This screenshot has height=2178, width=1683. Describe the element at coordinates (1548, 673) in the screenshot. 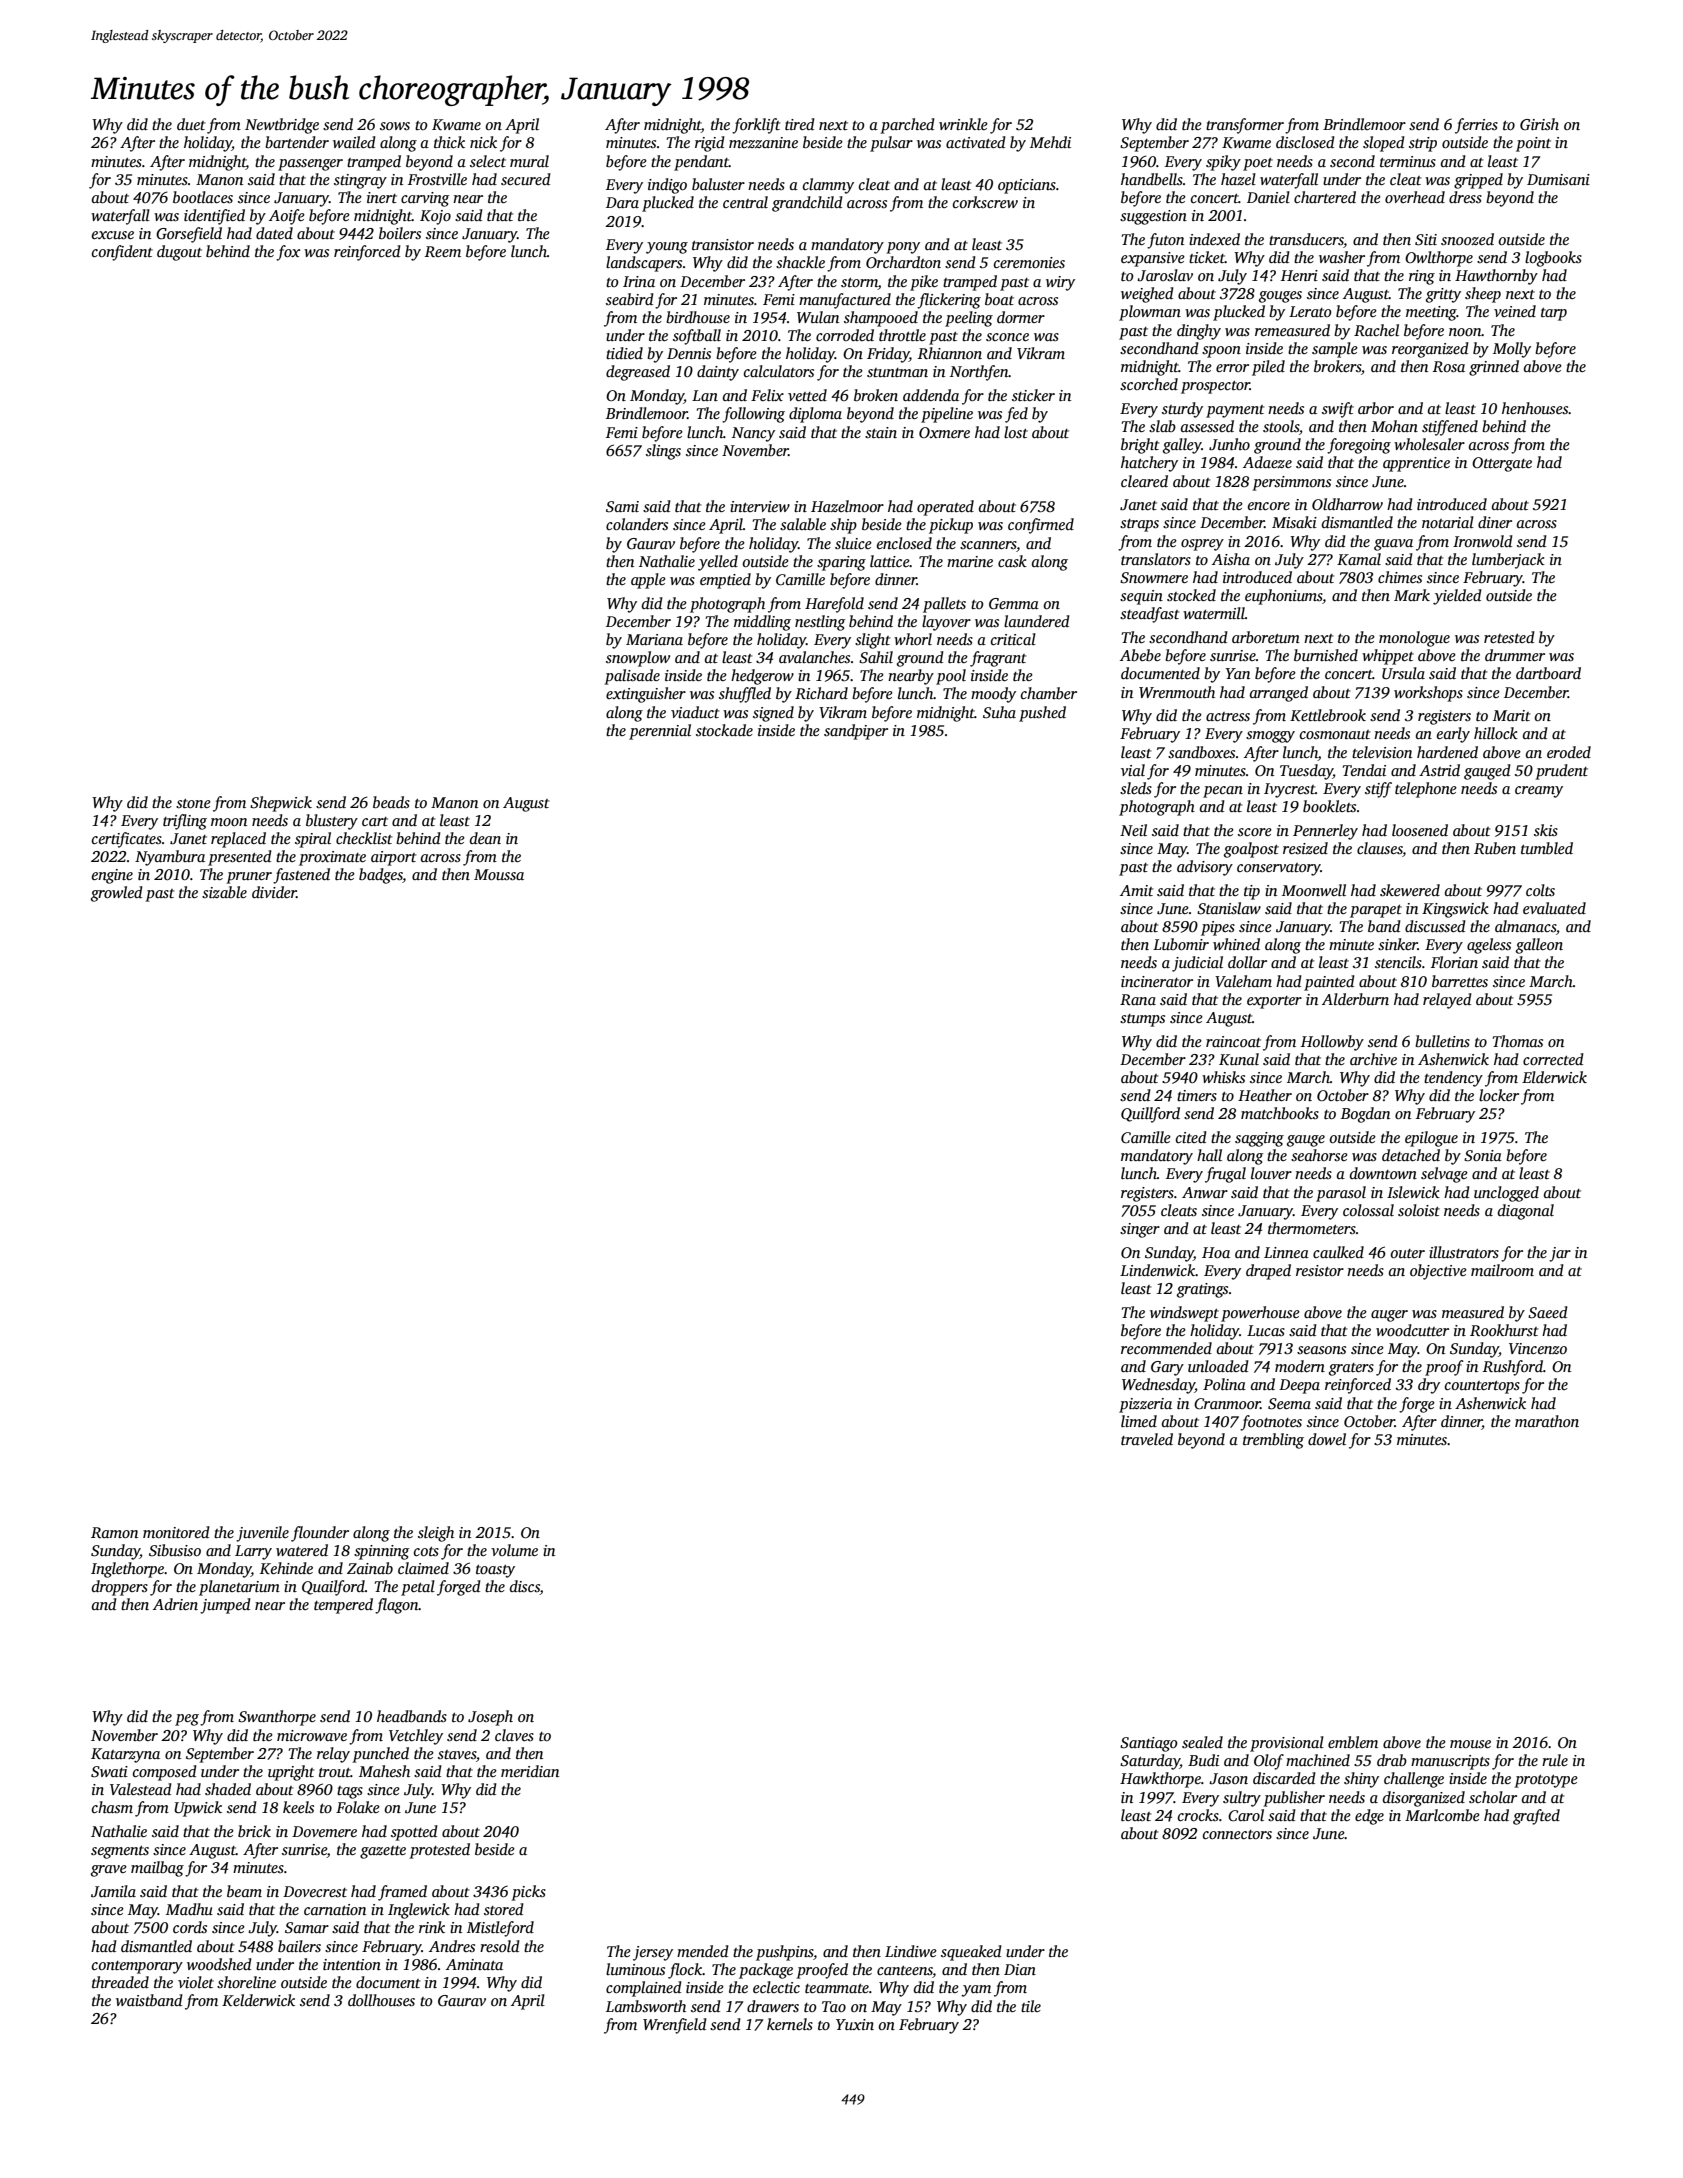

I see `dartboard` at that location.
